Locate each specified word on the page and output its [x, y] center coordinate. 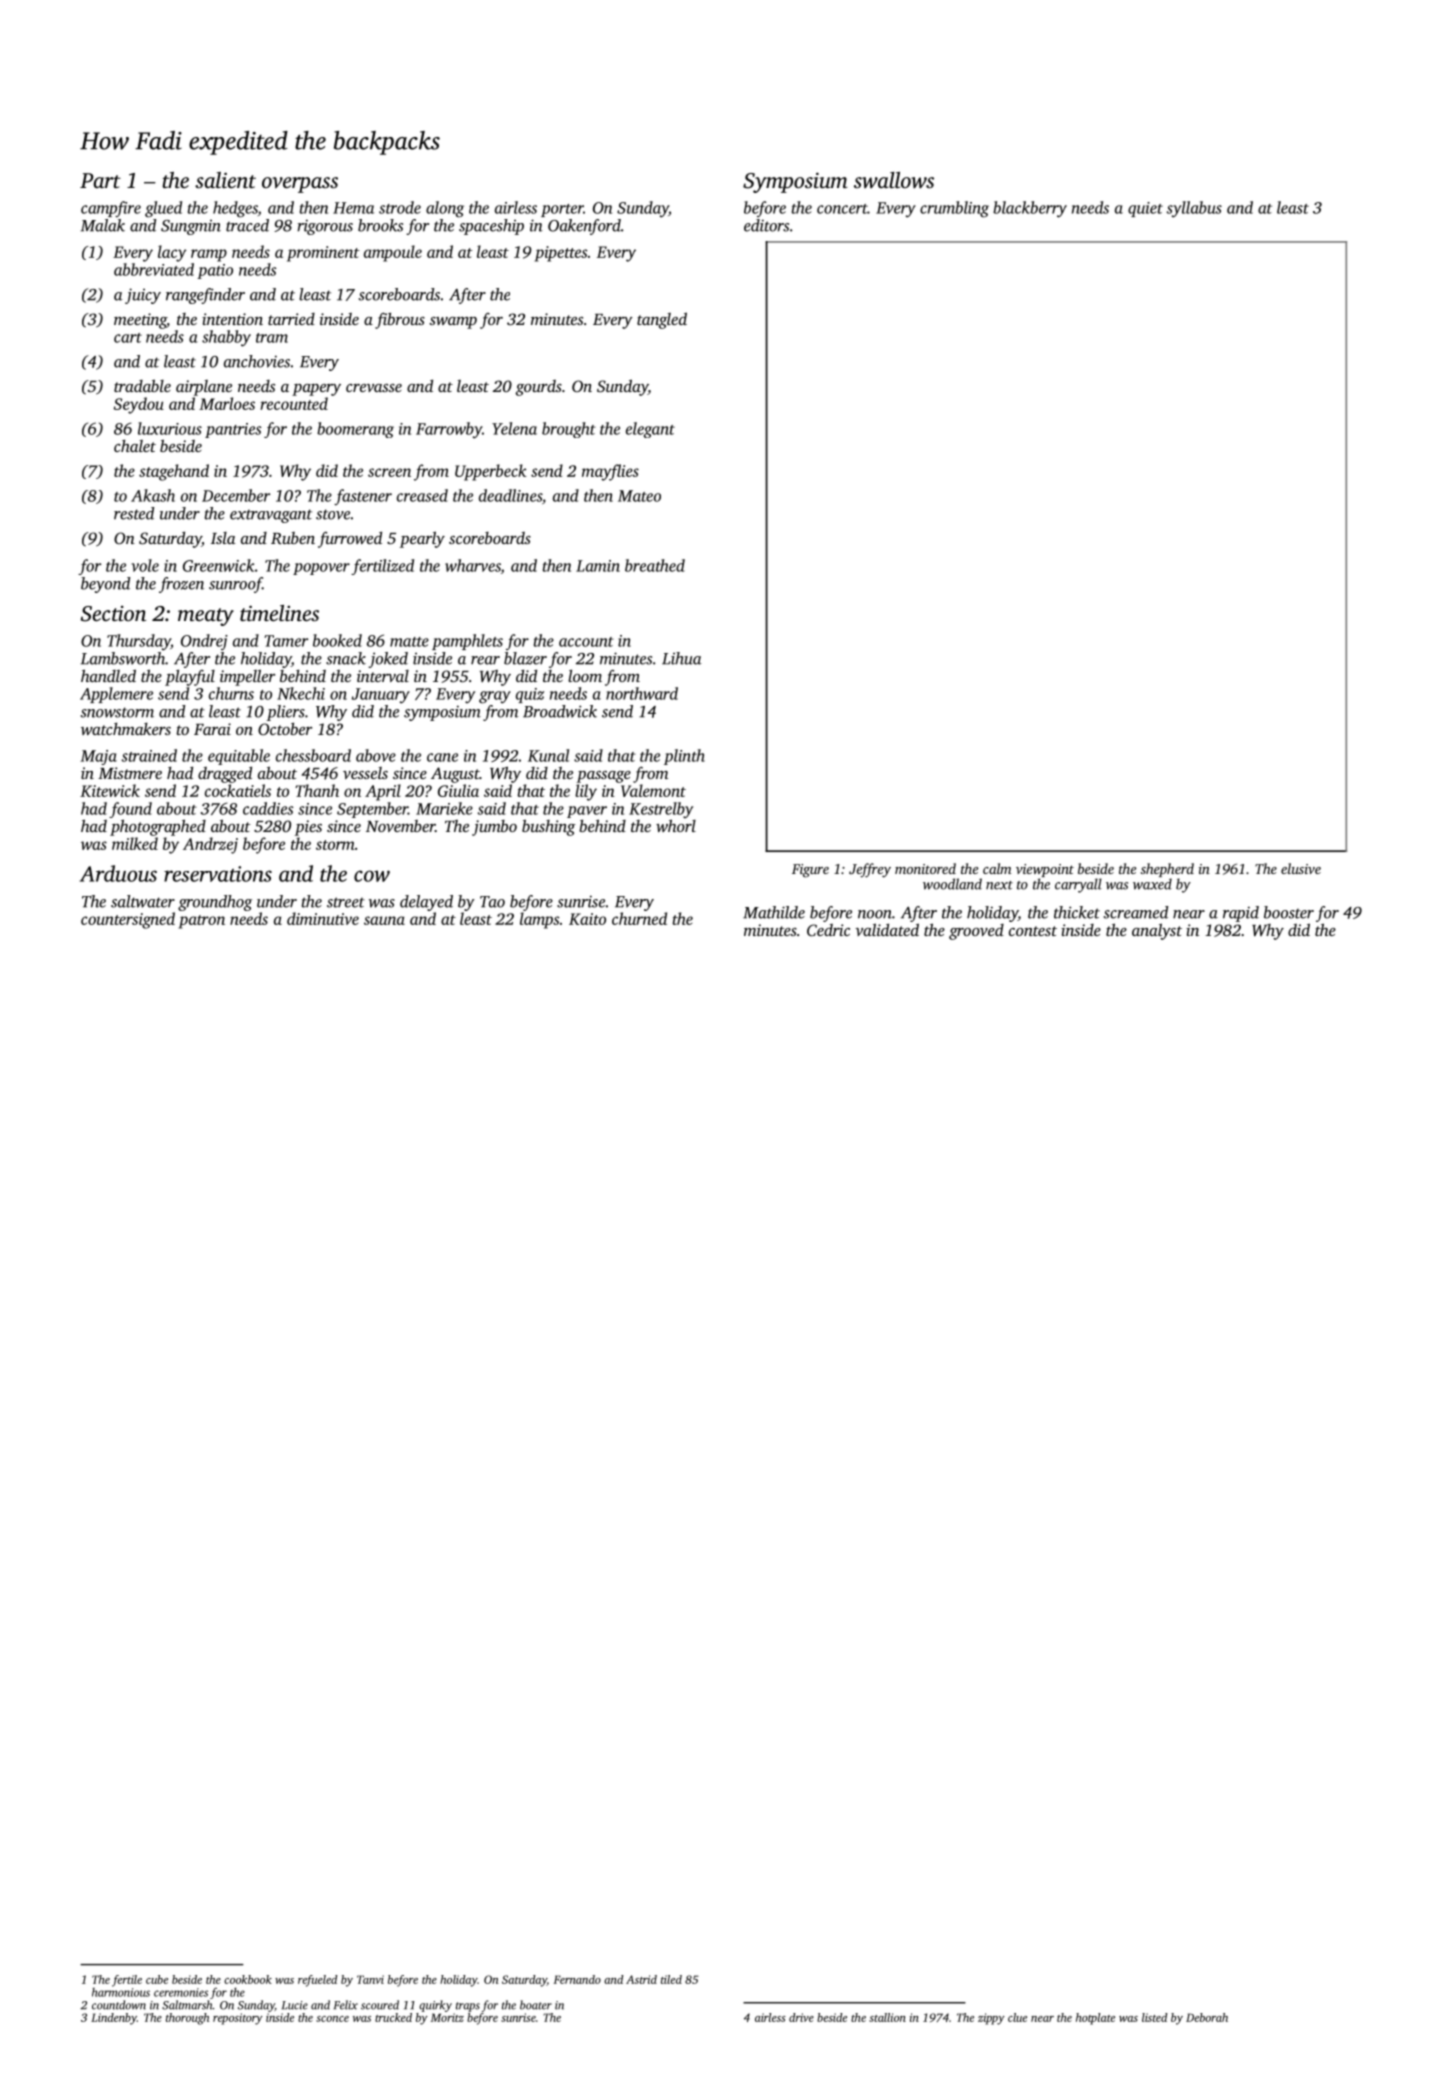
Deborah [1207, 2017]
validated [887, 929]
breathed [655, 565]
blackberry [1030, 209]
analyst [1157, 931]
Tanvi [370, 1979]
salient [225, 180]
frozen [181, 585]
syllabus [1194, 209]
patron [202, 922]
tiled [671, 1979]
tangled [662, 320]
